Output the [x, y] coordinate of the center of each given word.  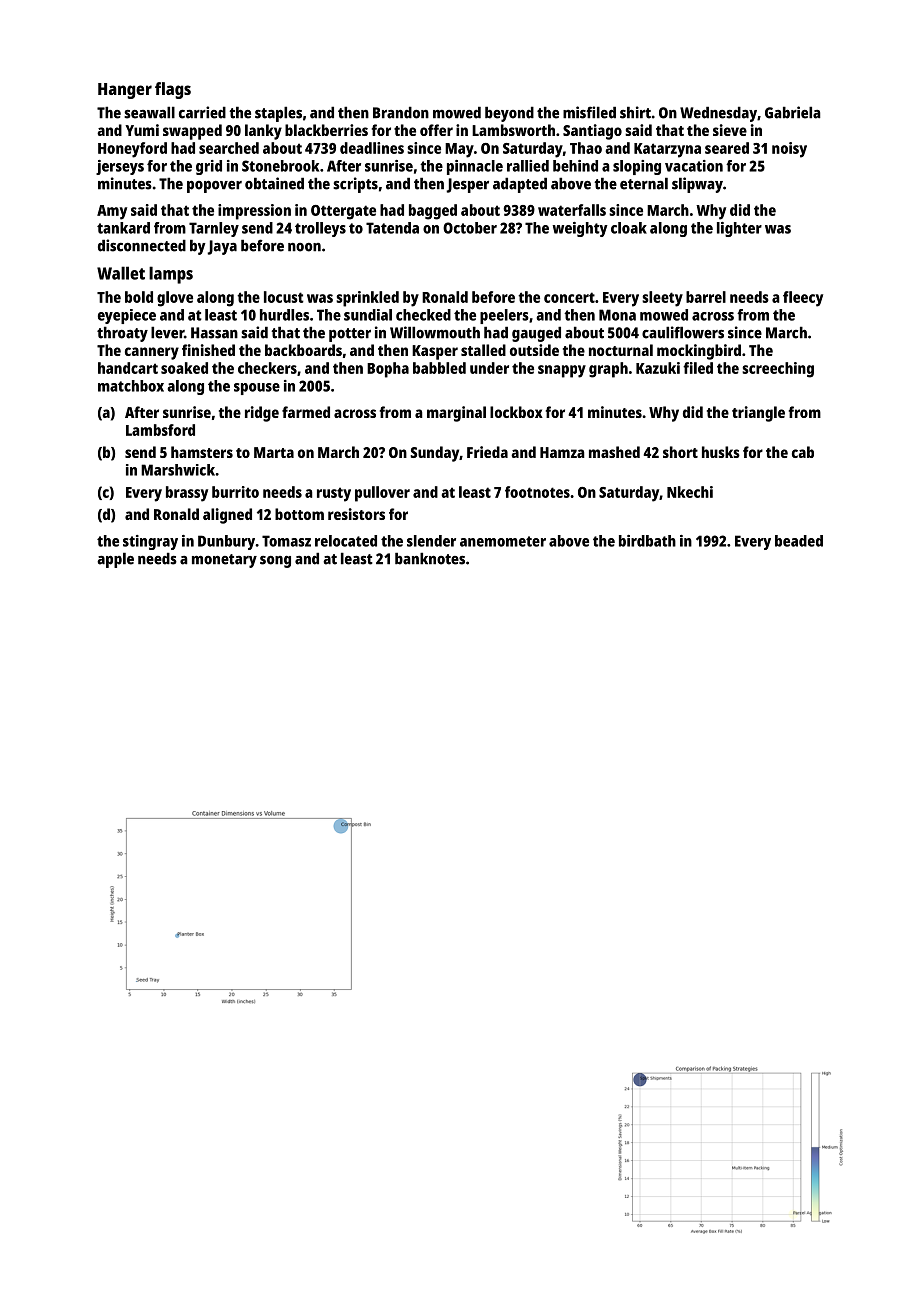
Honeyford [132, 150]
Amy [112, 212]
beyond [509, 114]
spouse [257, 389]
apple [115, 560]
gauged [536, 334]
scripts [355, 185]
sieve [730, 130]
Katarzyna [667, 150]
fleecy [803, 299]
